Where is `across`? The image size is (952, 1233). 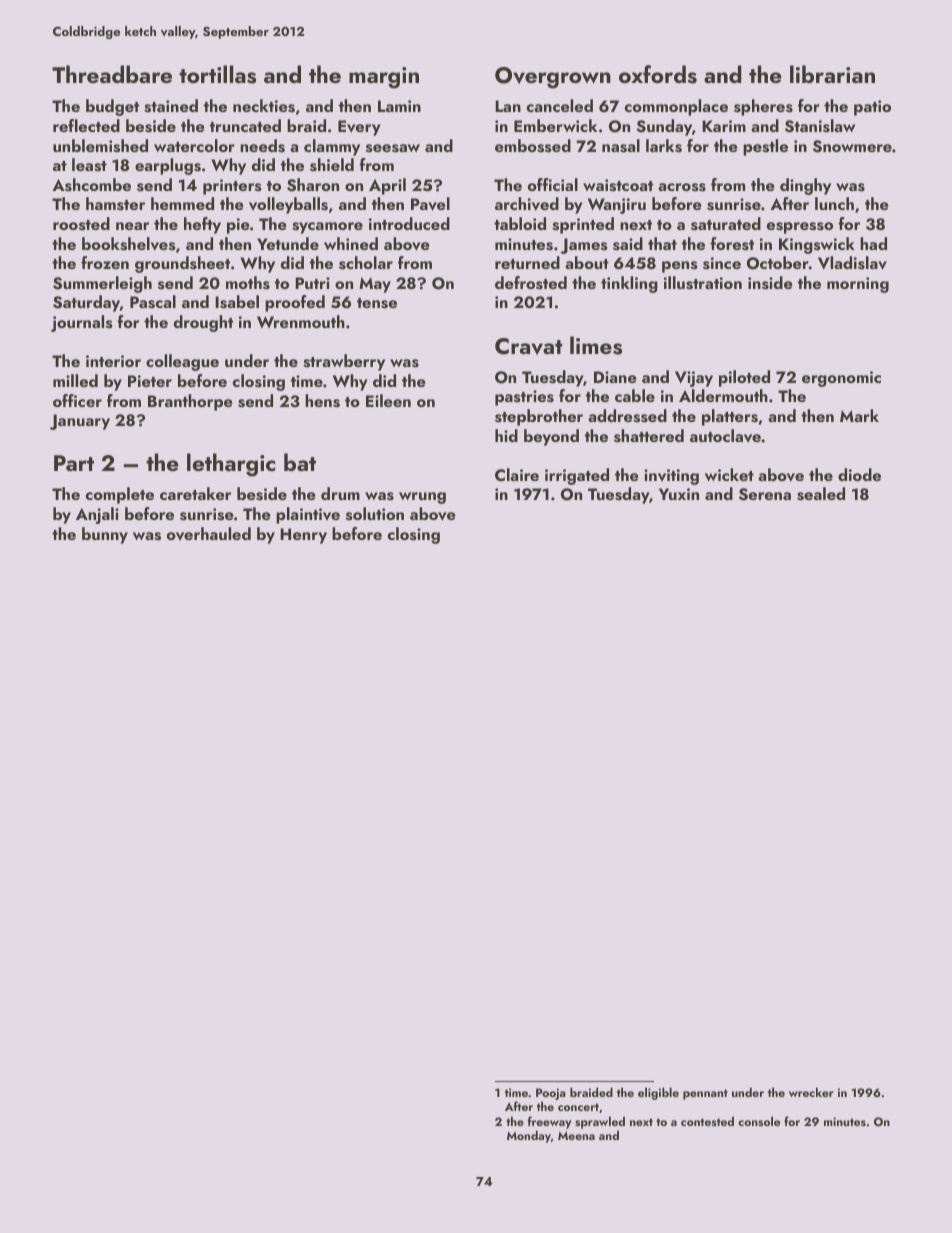
across is located at coordinates (682, 187).
